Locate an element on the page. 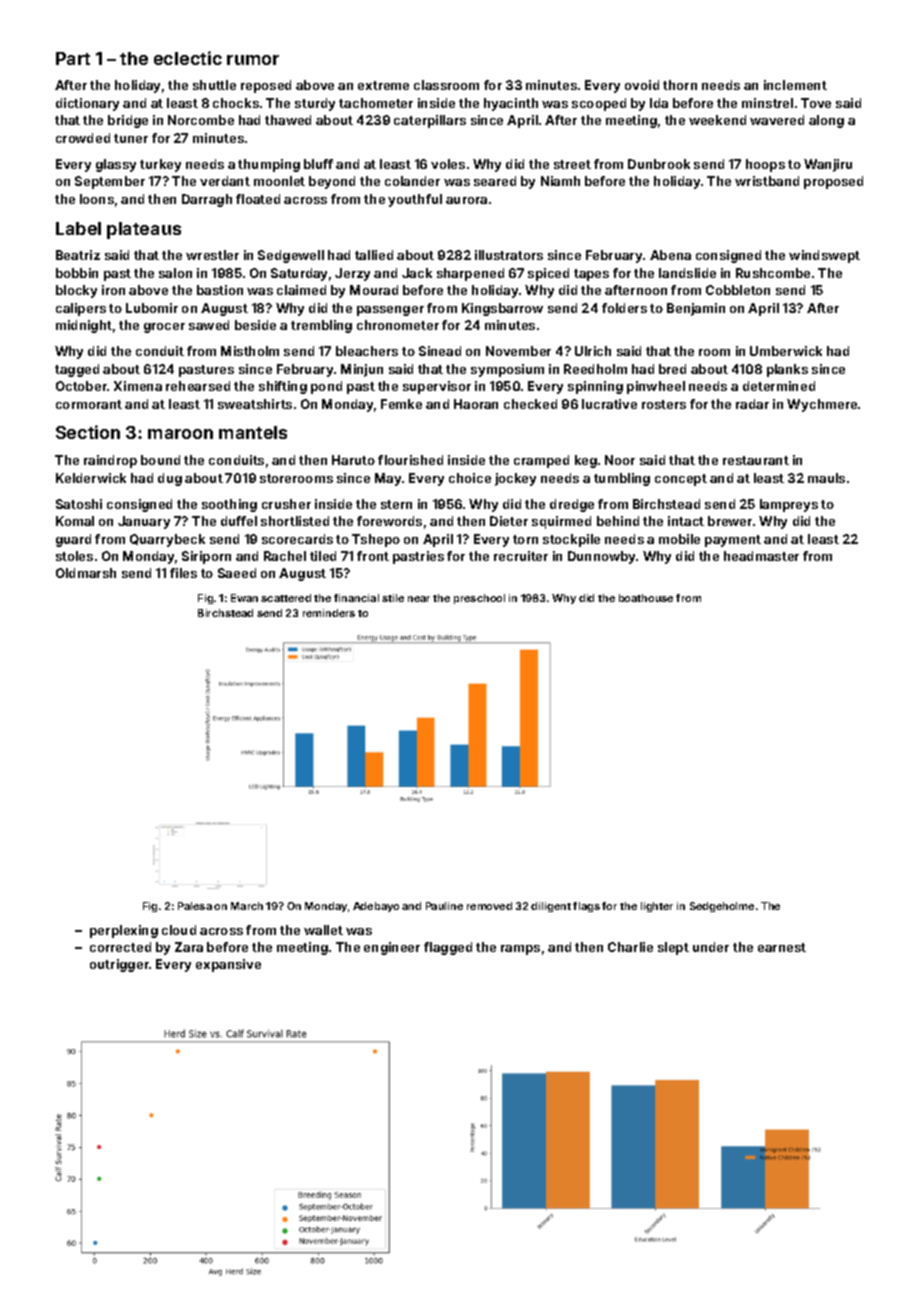 This page has width=924, height=1308. Sedgeholme is located at coordinates (722, 907).
